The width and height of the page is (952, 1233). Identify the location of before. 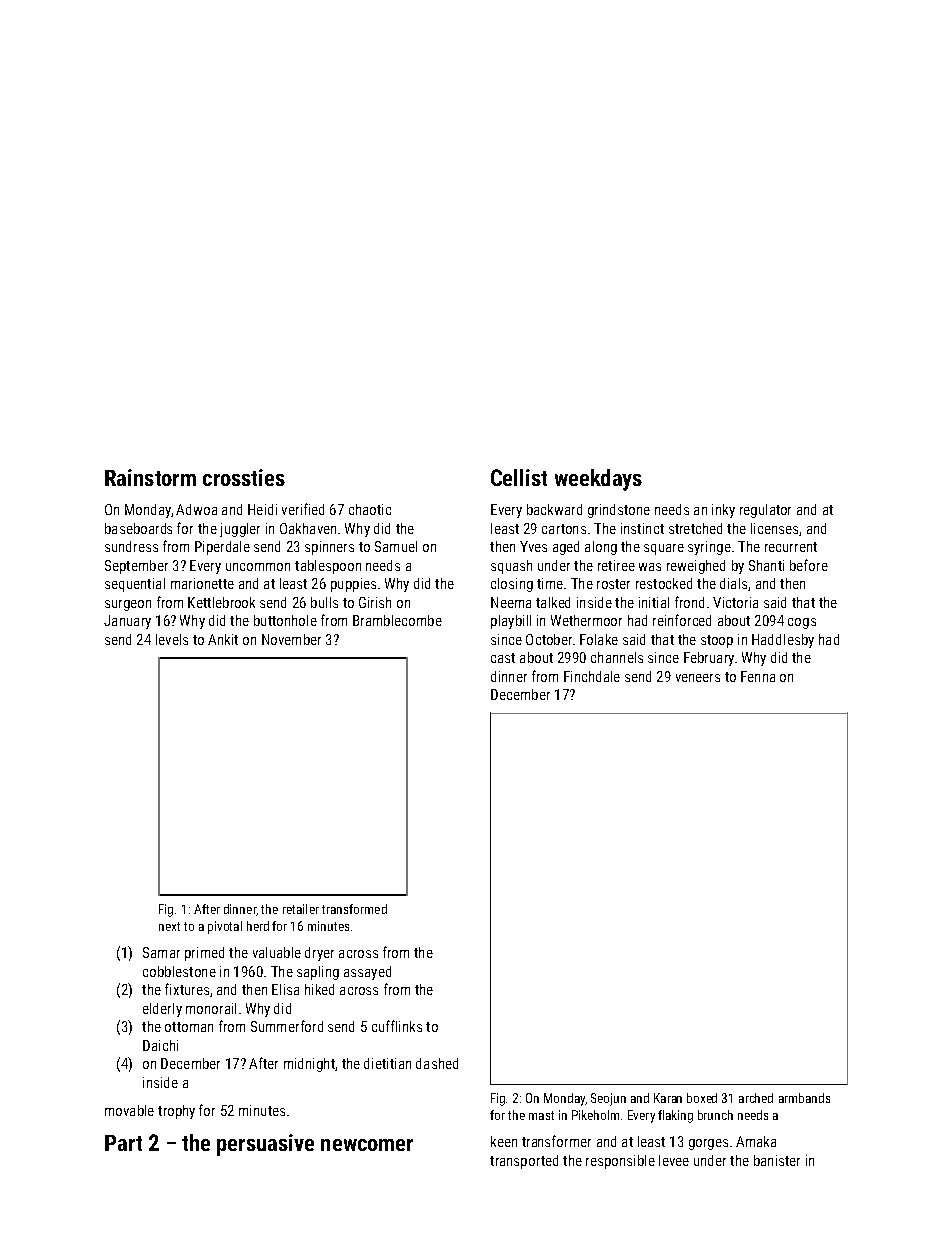
(809, 565).
